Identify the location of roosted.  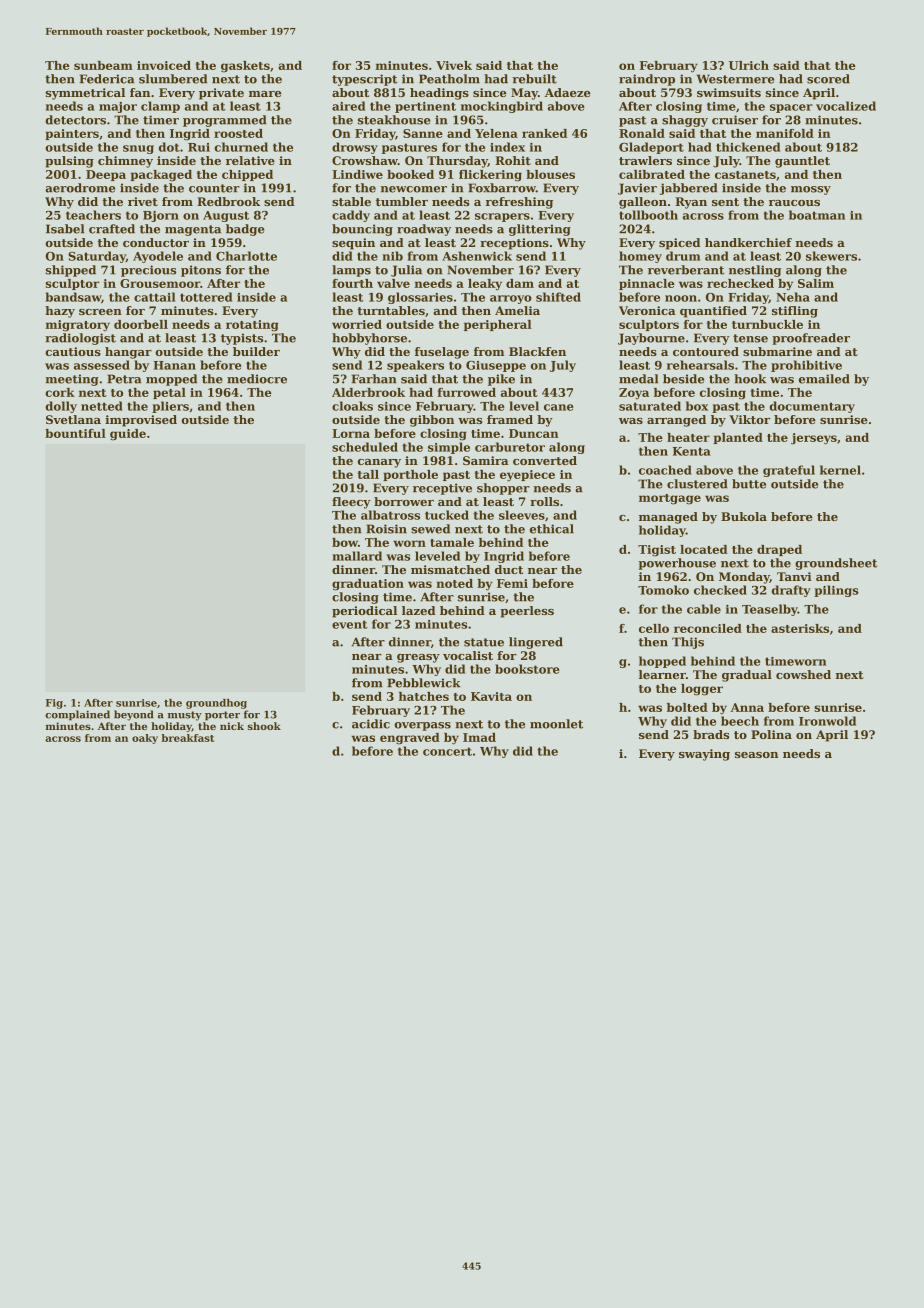
(238, 133).
